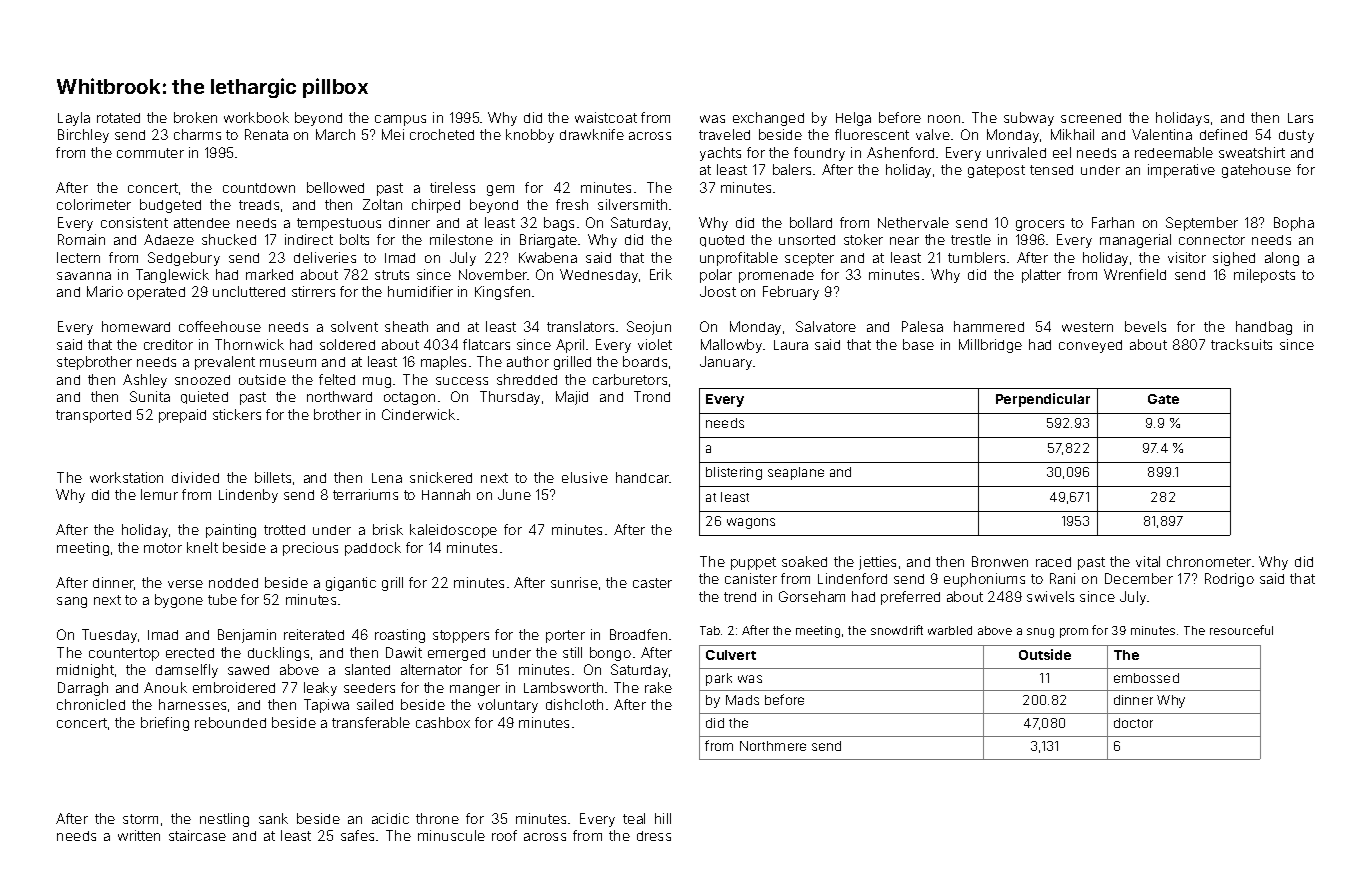 The height and width of the document is (887, 1372). What do you see at coordinates (792, 169) in the document?
I see `balers` at bounding box center [792, 169].
